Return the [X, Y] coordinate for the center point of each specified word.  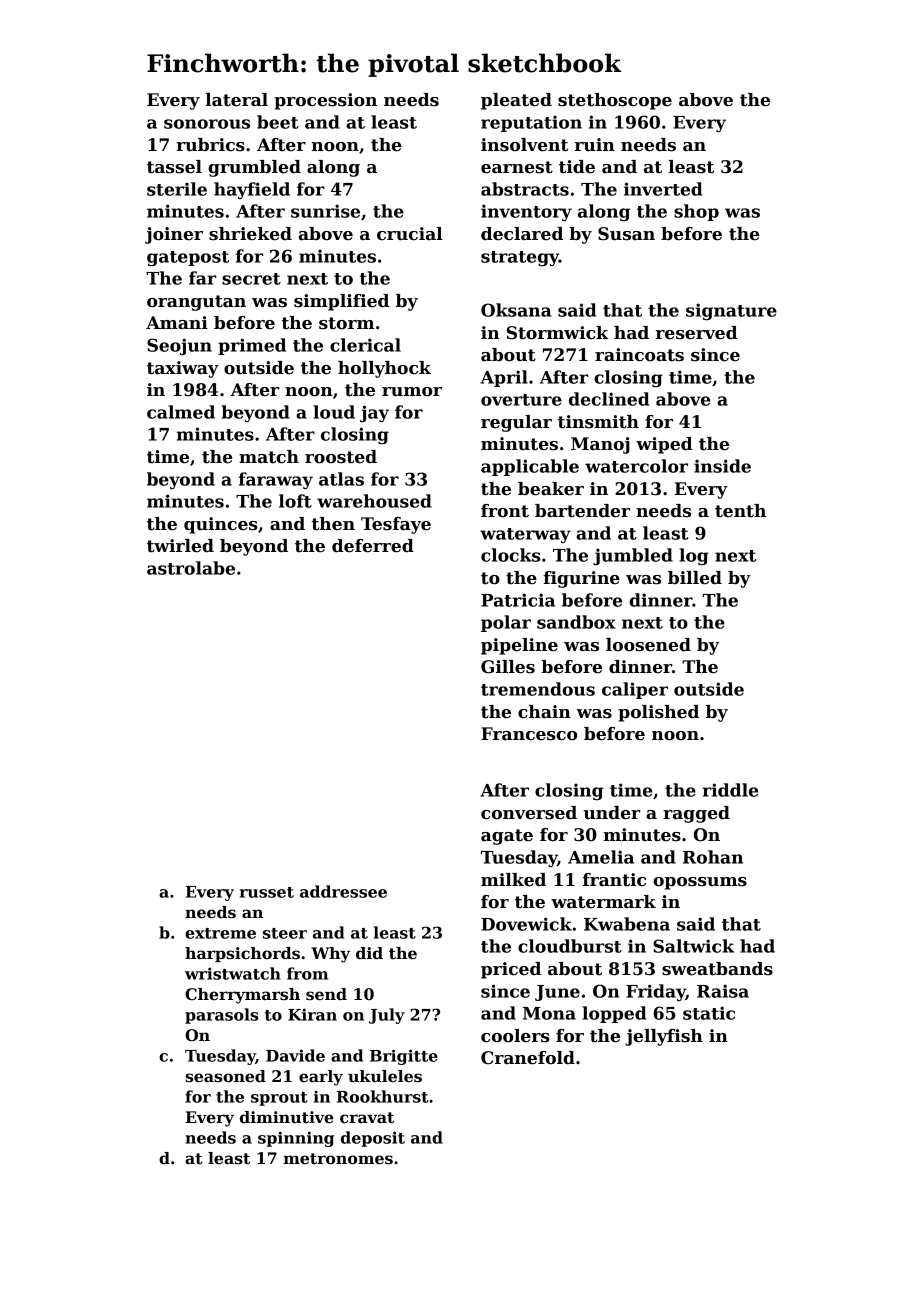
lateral [236, 100]
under [611, 813]
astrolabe [191, 568]
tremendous [538, 689]
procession [325, 101]
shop [696, 212]
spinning [296, 1139]
